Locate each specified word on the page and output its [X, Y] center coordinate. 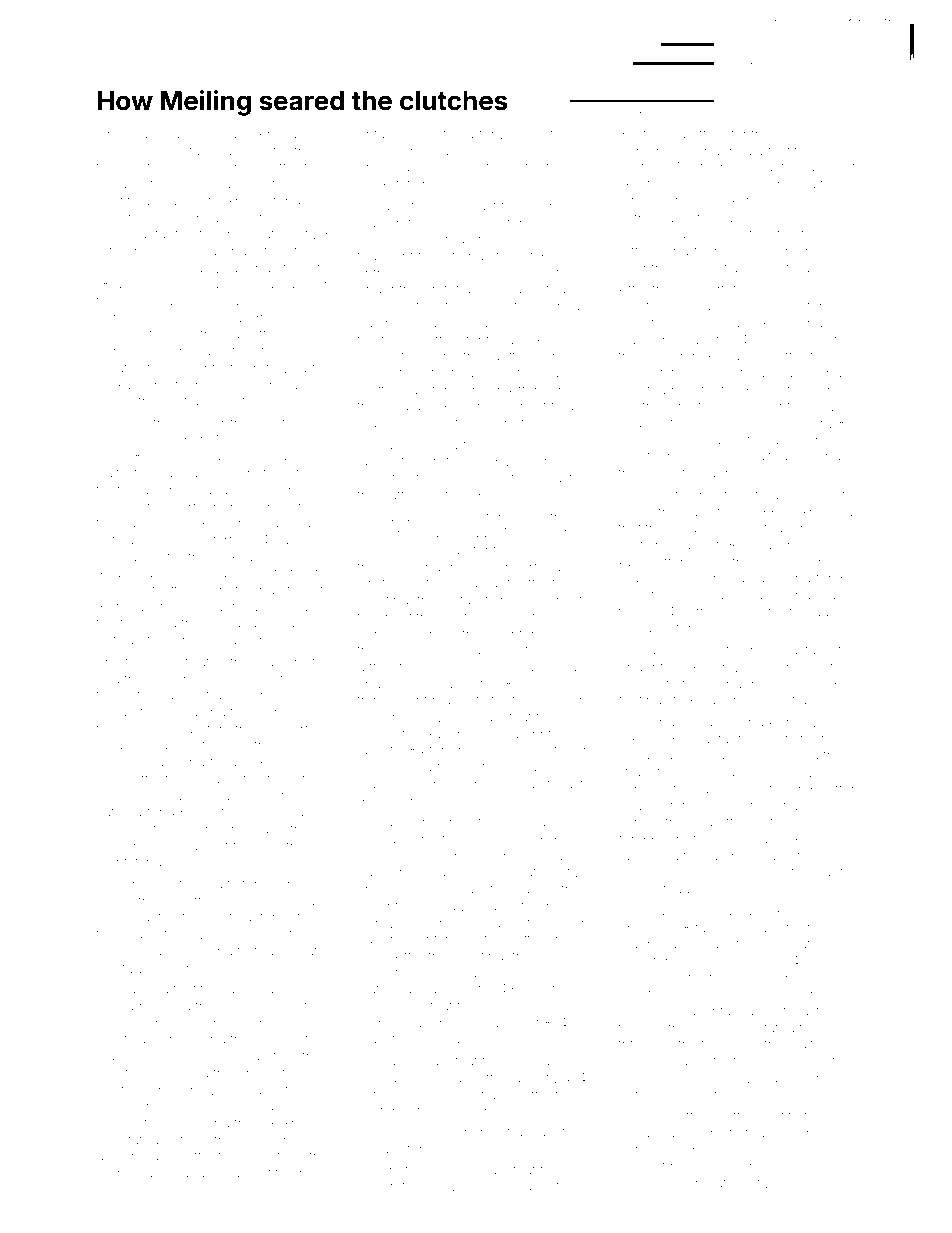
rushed [807, 251]
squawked [207, 1174]
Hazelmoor [469, 1186]
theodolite [127, 167]
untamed [385, 134]
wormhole [651, 1183]
